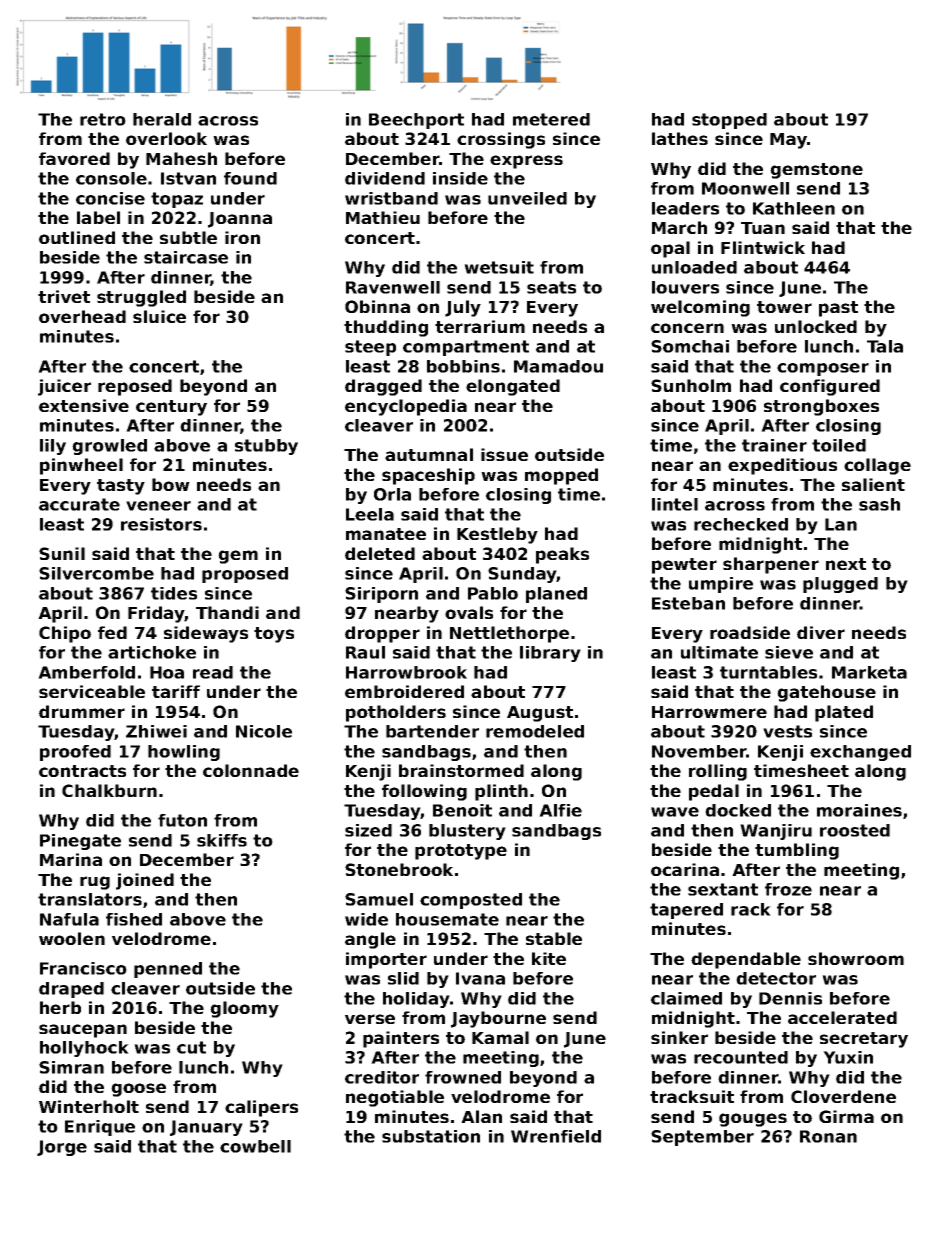 The height and width of the image is (1233, 952). I want to click on Beechport, so click(416, 121).
